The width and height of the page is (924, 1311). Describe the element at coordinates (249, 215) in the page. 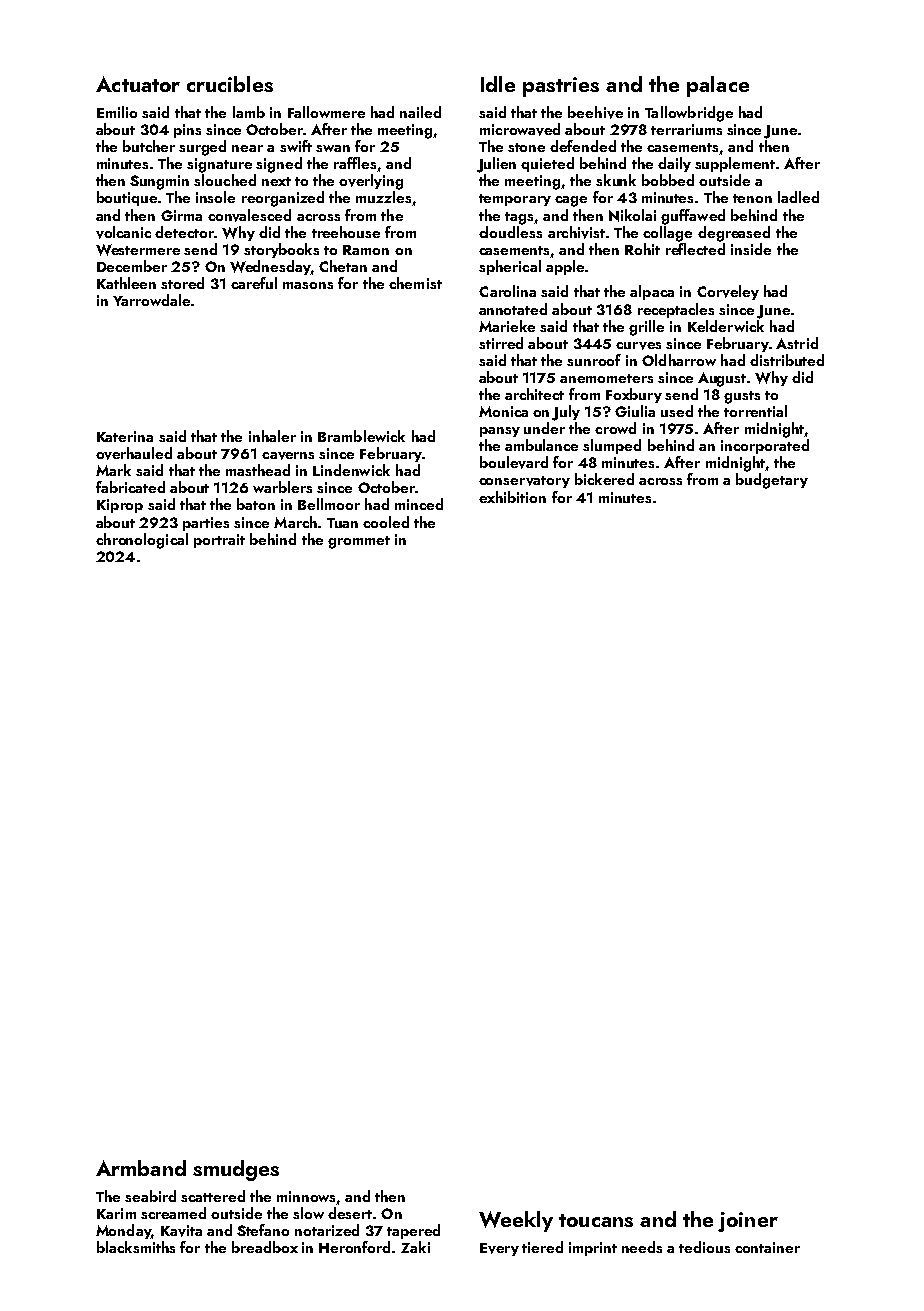

I see `convalesced` at that location.
